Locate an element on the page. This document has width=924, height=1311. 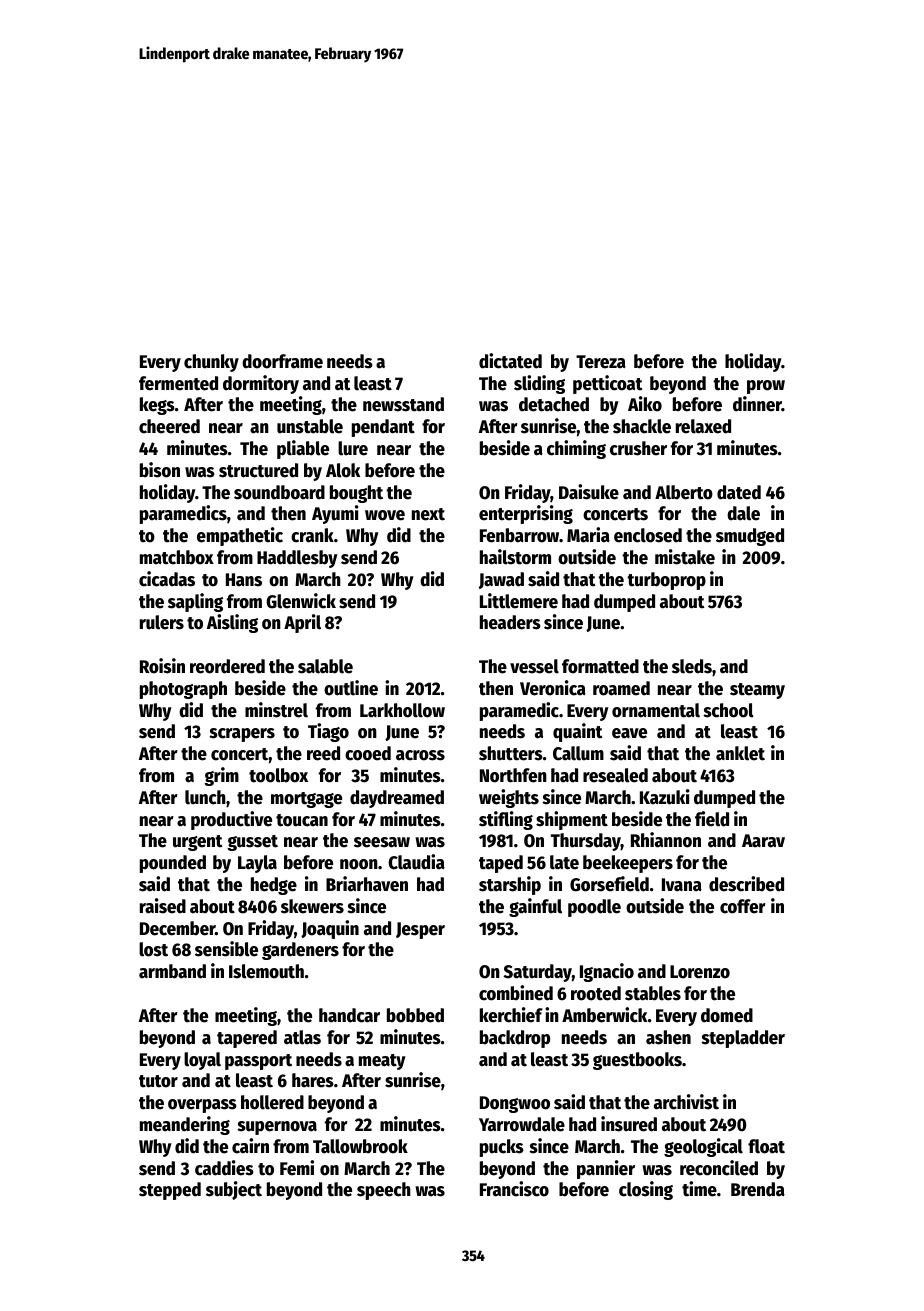
Rhiannon is located at coordinates (666, 840).
